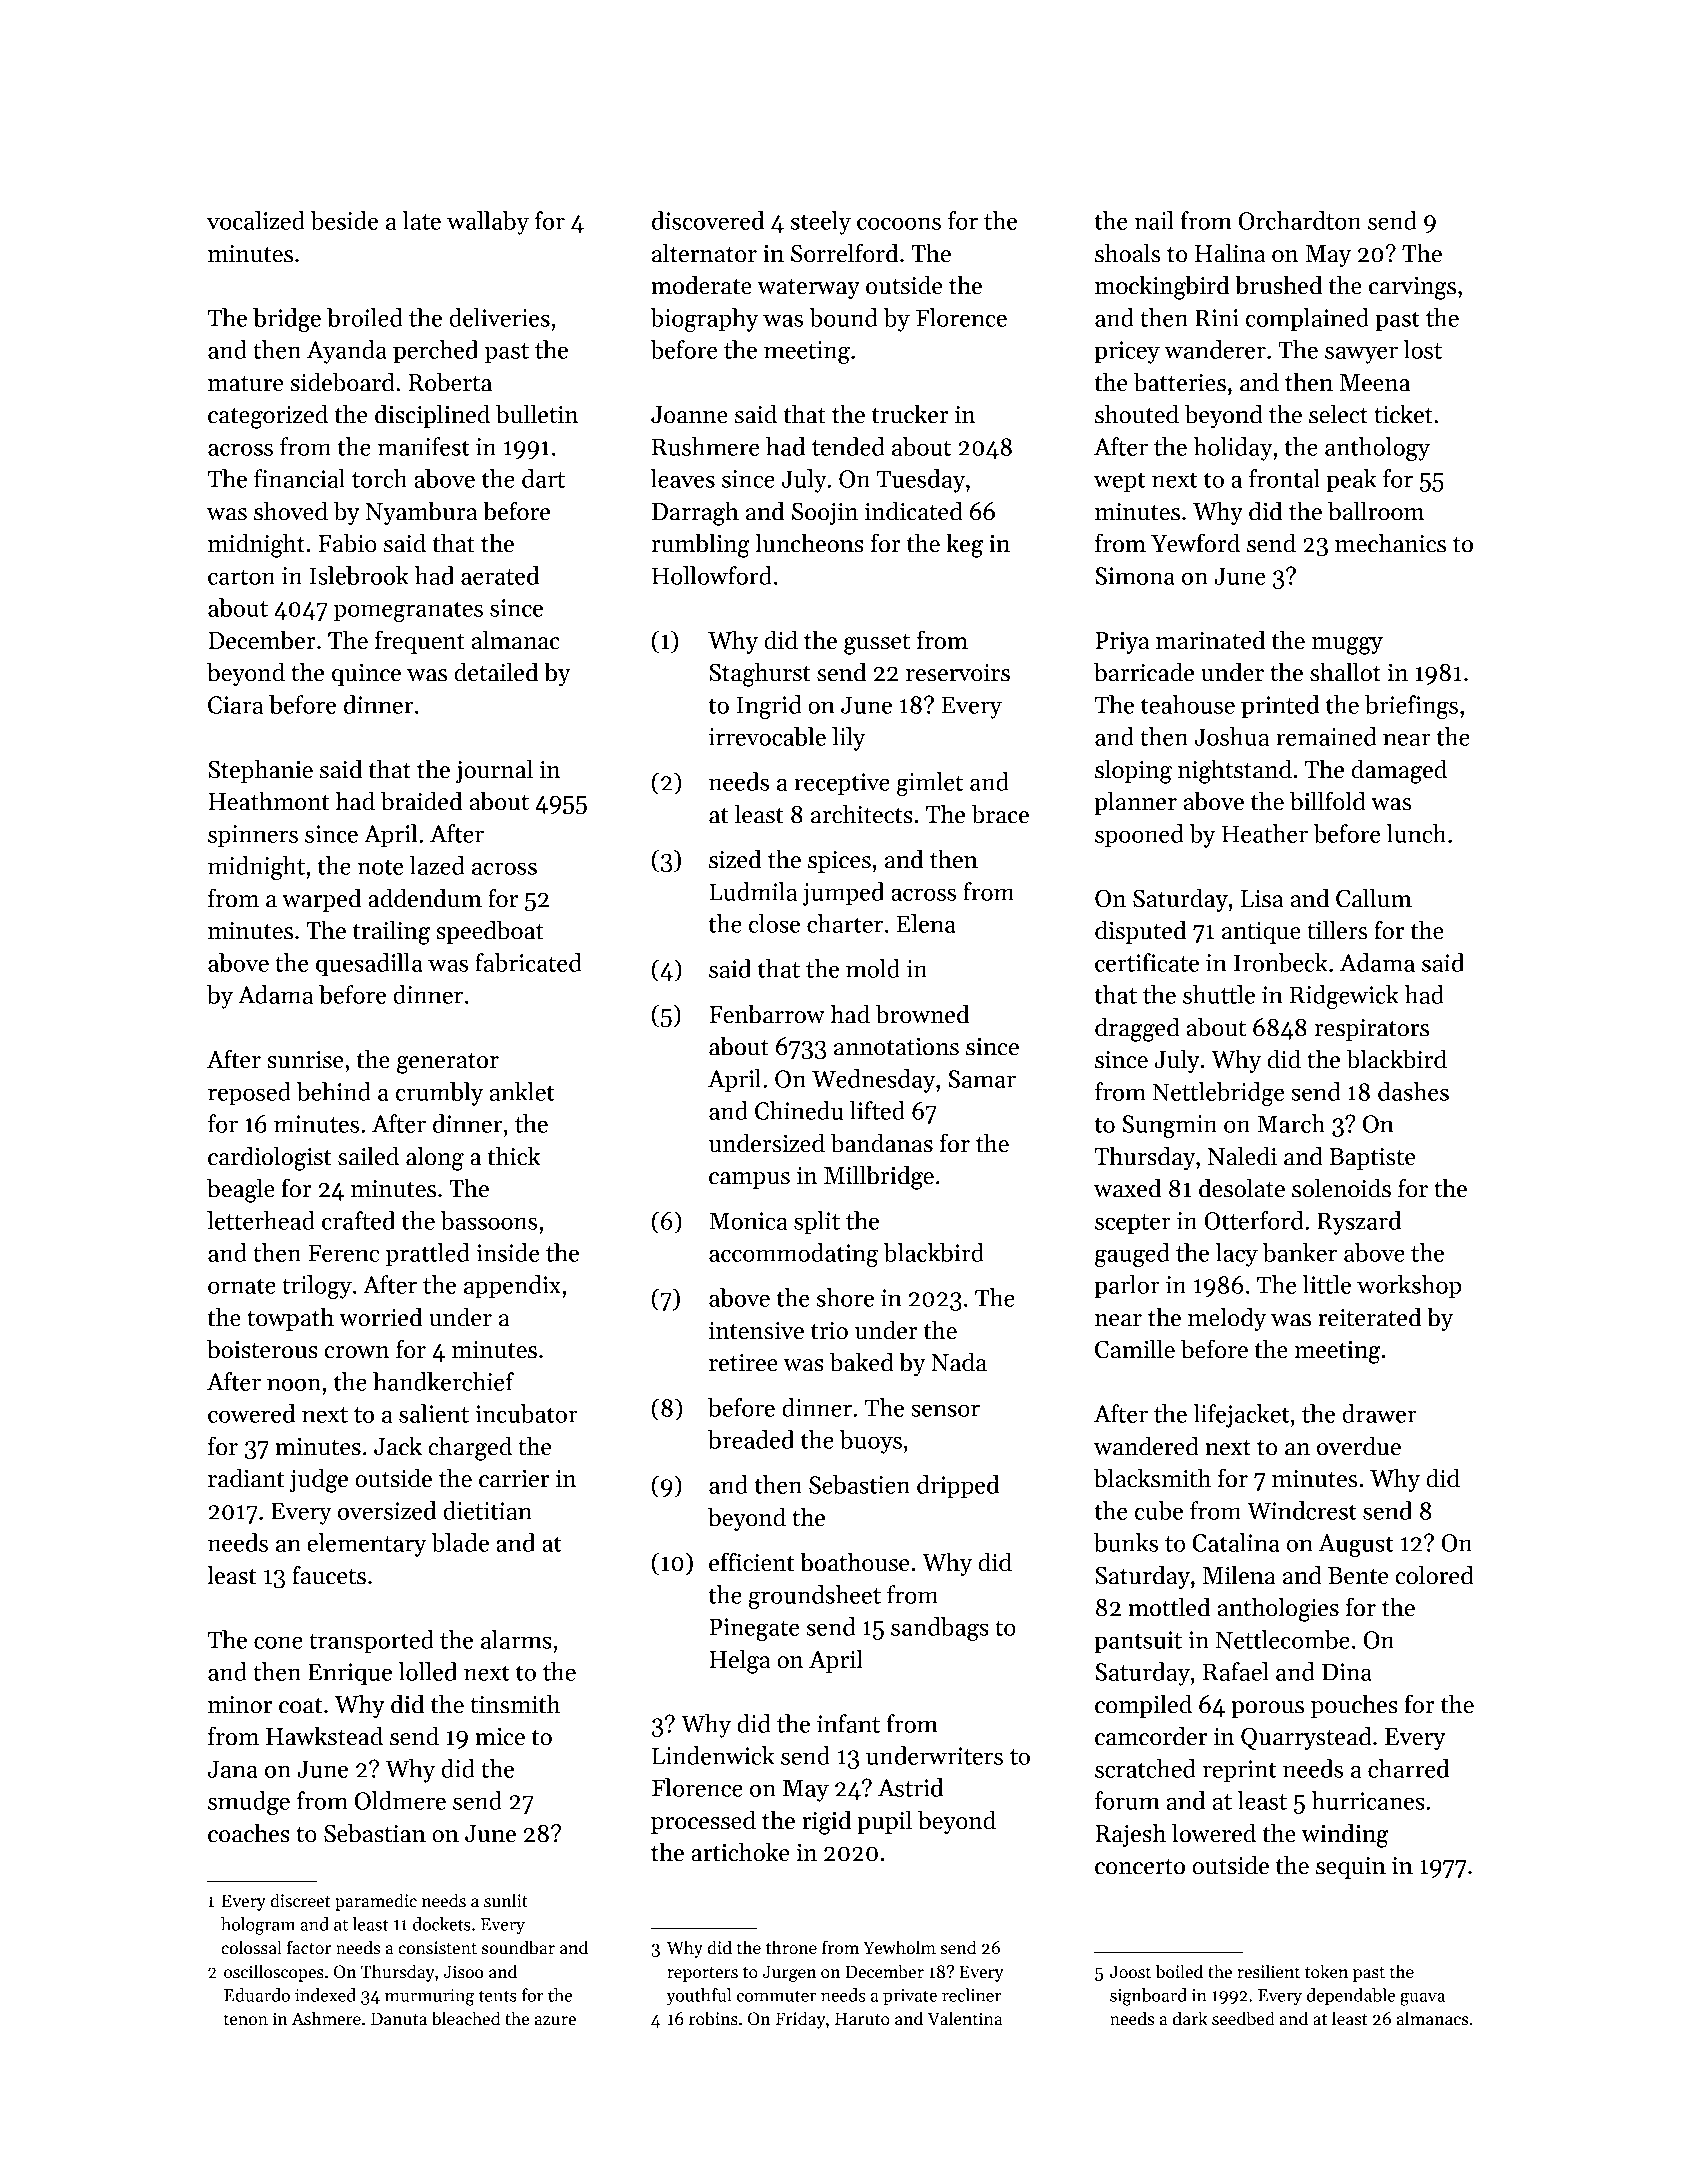  What do you see at coordinates (253, 836) in the image?
I see `spinners` at bounding box center [253, 836].
